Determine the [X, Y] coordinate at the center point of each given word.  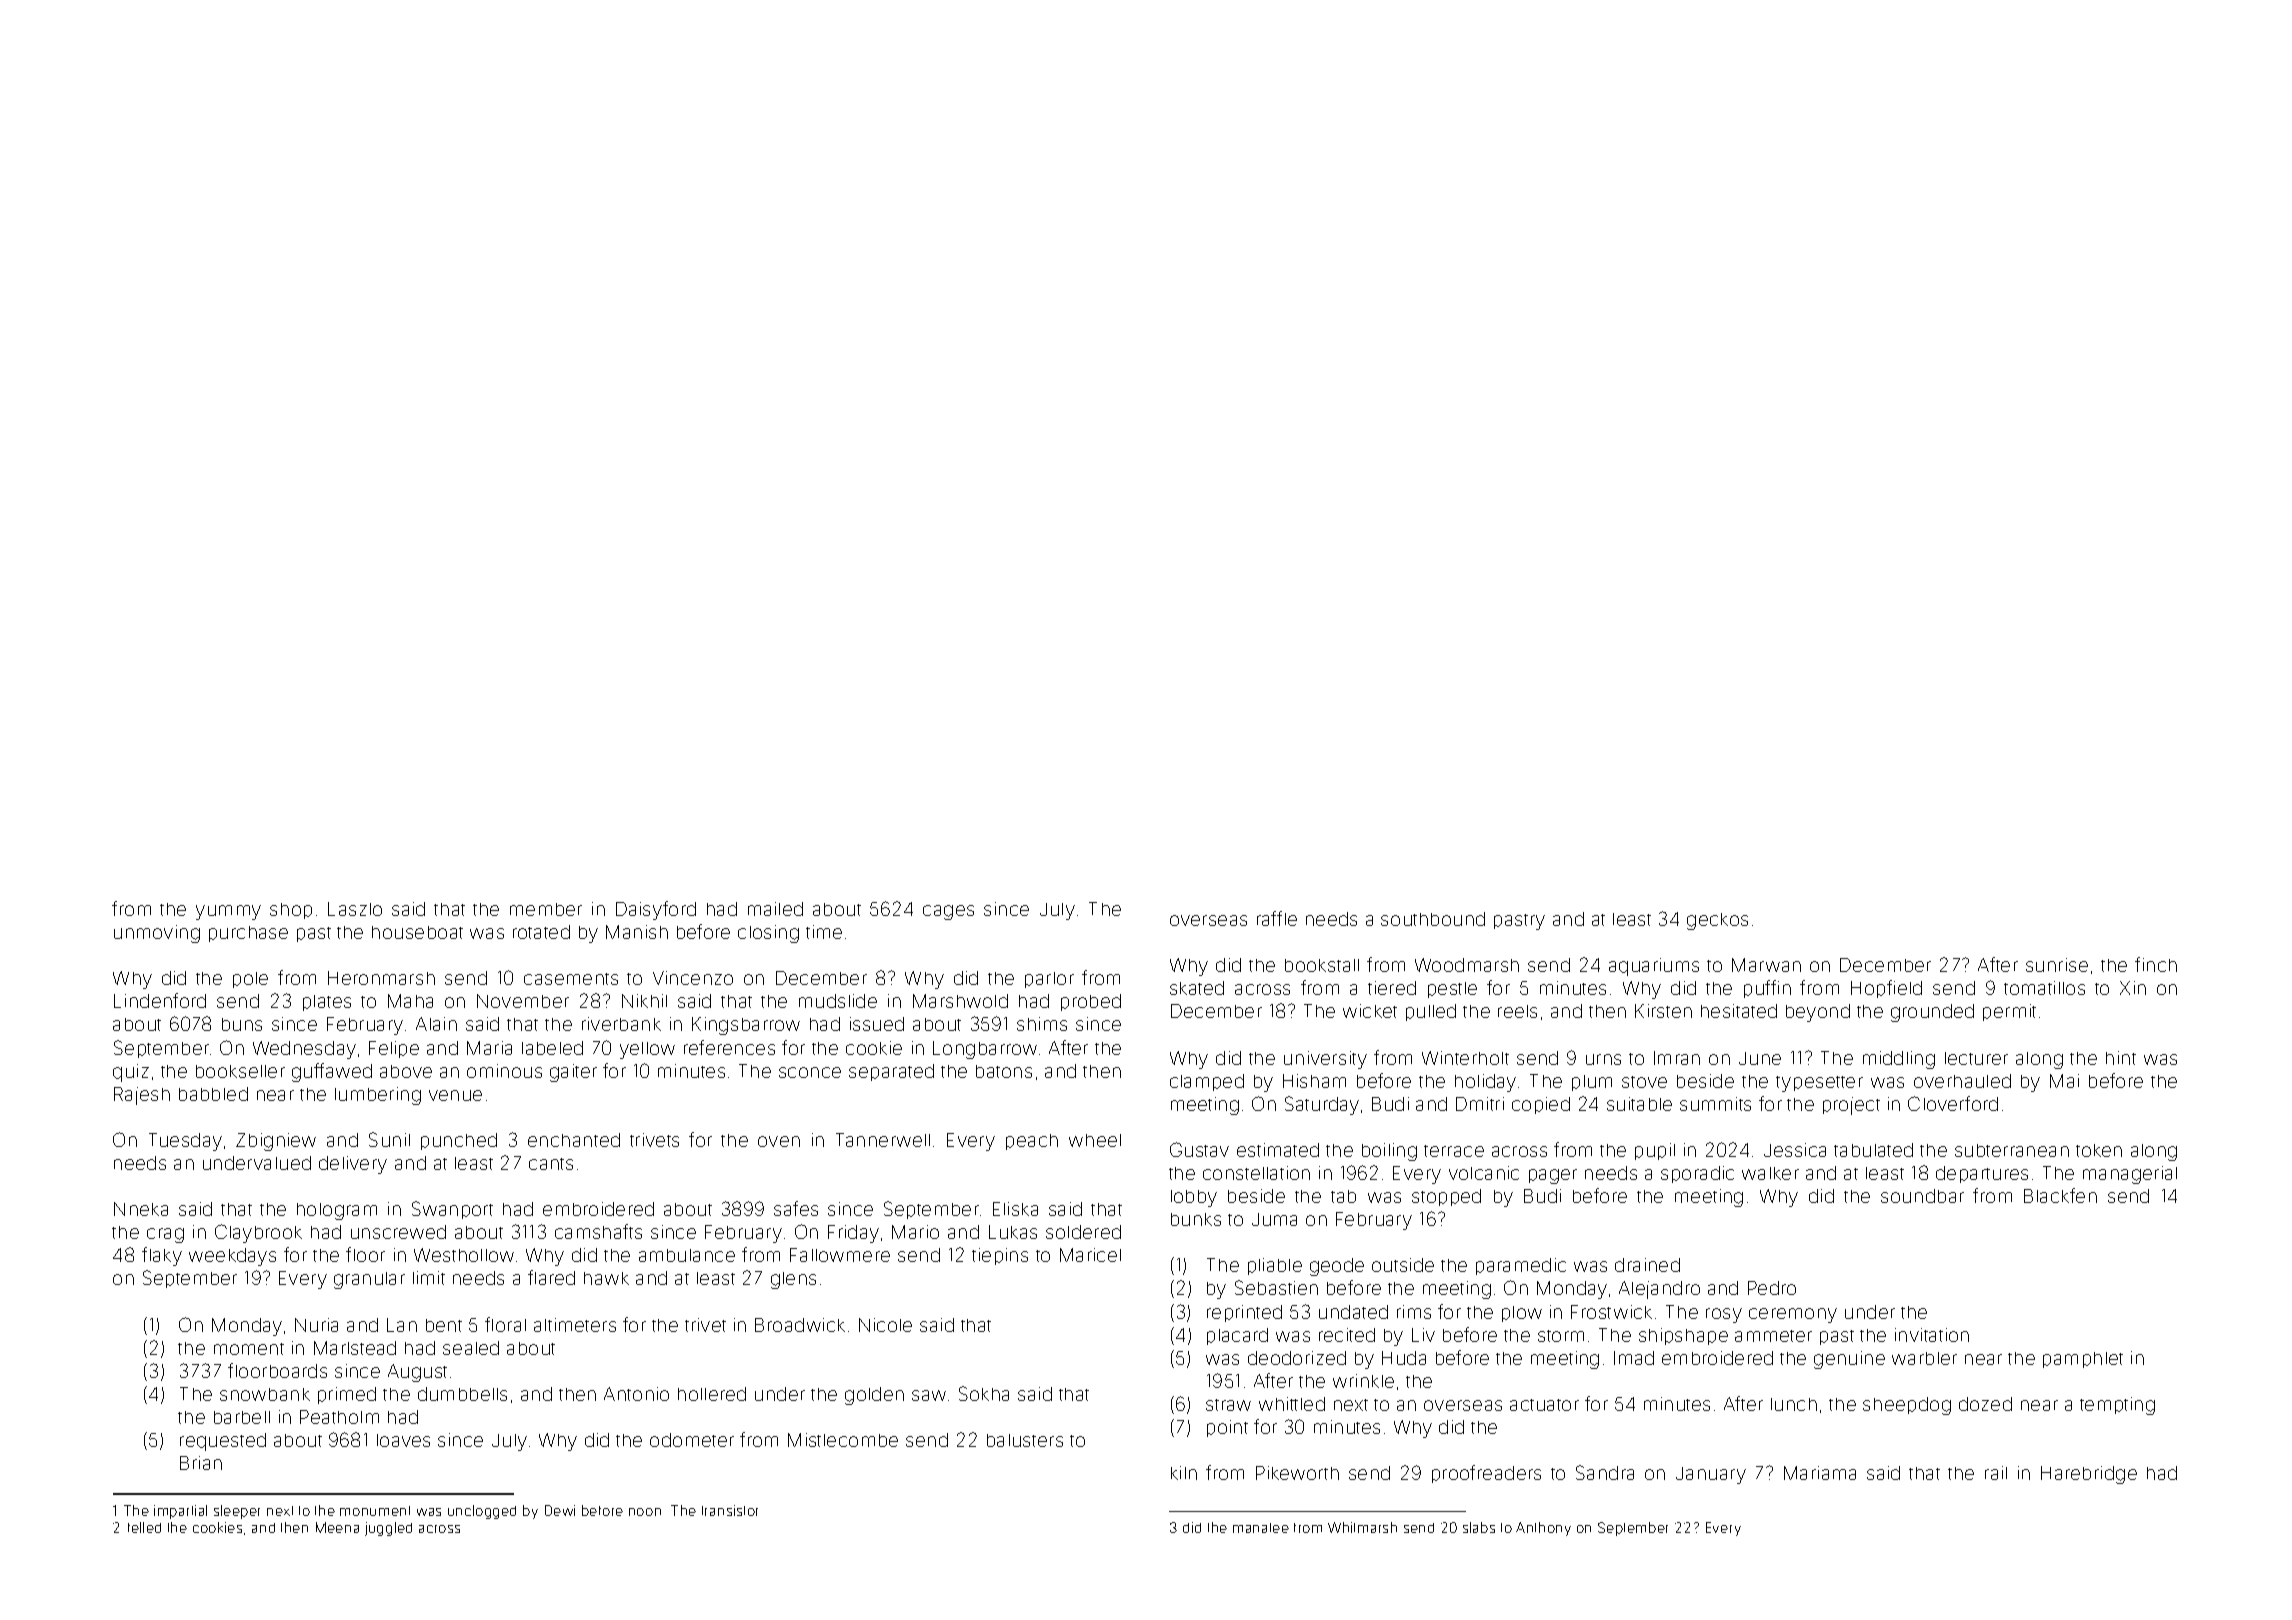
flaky [162, 1256]
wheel [1095, 1140]
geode [1337, 1267]
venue [455, 1095]
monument [375, 1511]
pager [1553, 1176]
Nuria [316, 1325]
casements [571, 979]
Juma [1274, 1219]
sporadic [1697, 1174]
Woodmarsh [1467, 965]
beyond [1818, 1013]
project [1851, 1106]
